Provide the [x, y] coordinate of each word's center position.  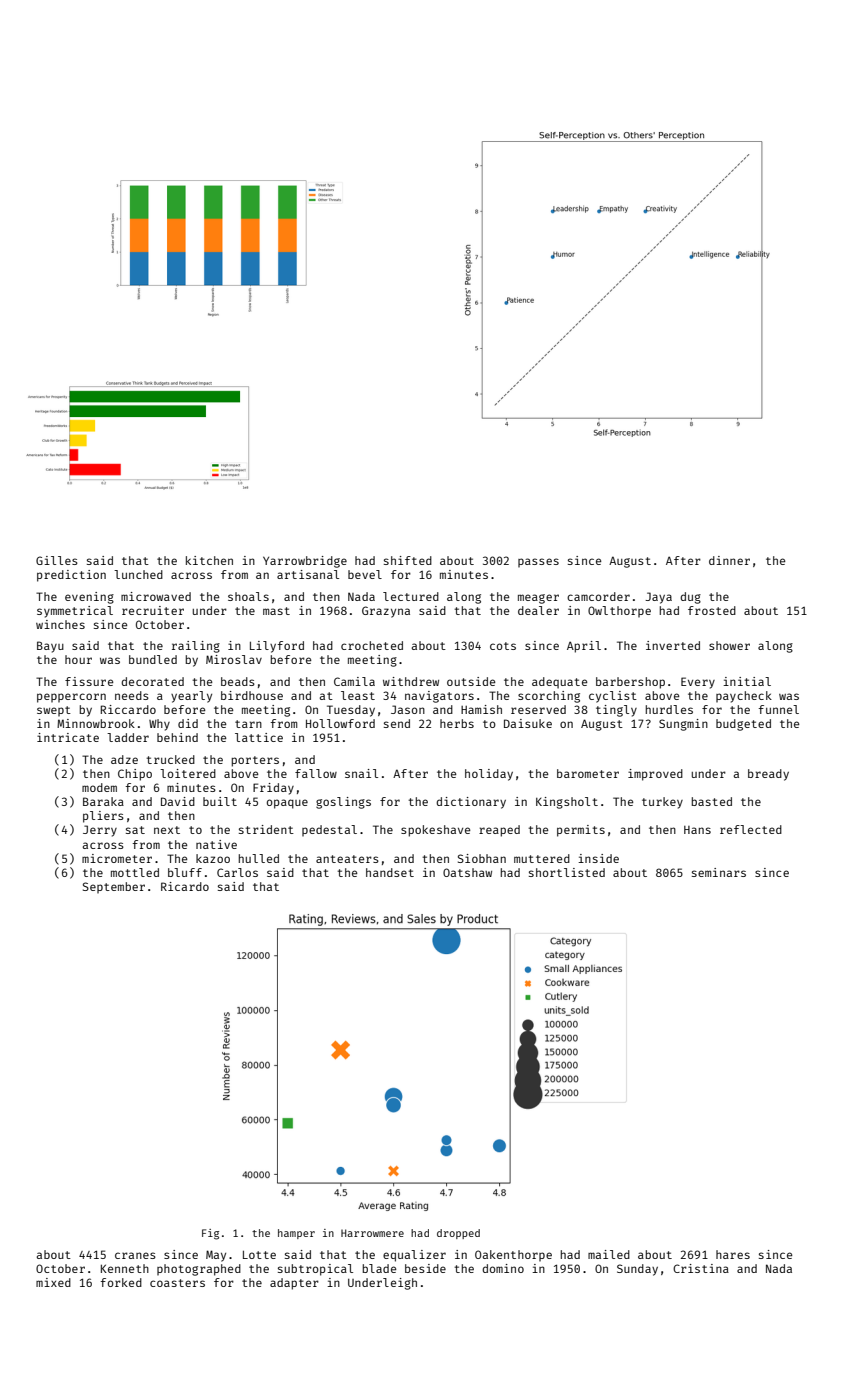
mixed [53, 1282]
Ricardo [185, 886]
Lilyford [277, 647]
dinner [729, 560]
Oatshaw [467, 872]
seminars [719, 872]
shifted [408, 560]
